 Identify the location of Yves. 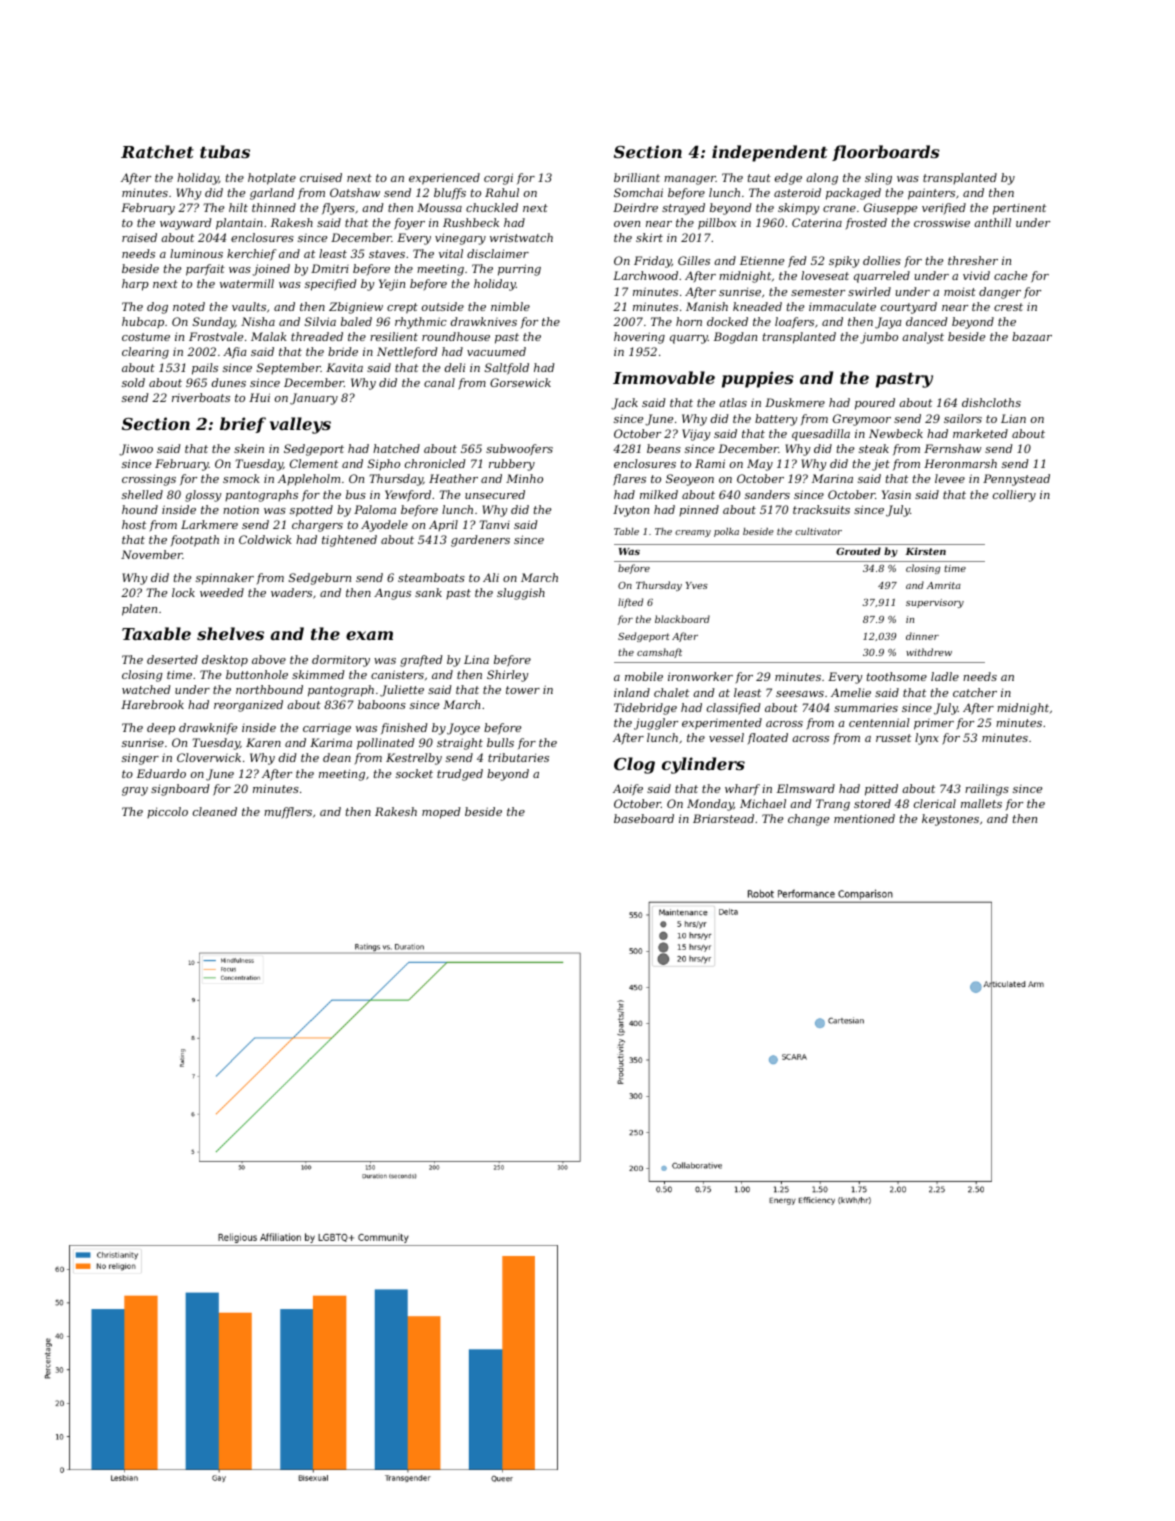
(697, 585).
